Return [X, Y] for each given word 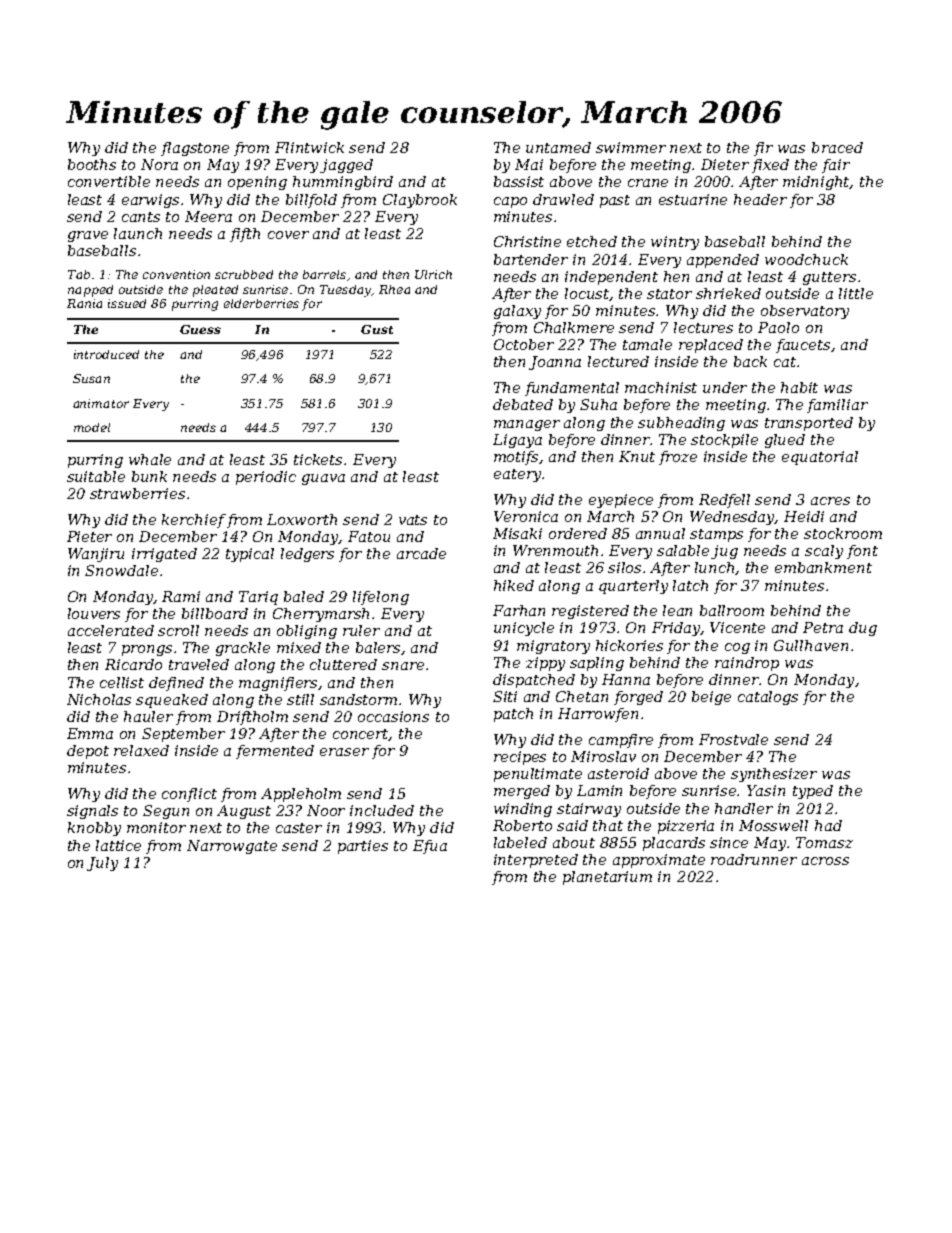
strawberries [137, 493]
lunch [715, 568]
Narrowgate [232, 847]
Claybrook [420, 201]
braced [837, 147]
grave [88, 236]
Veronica [526, 516]
